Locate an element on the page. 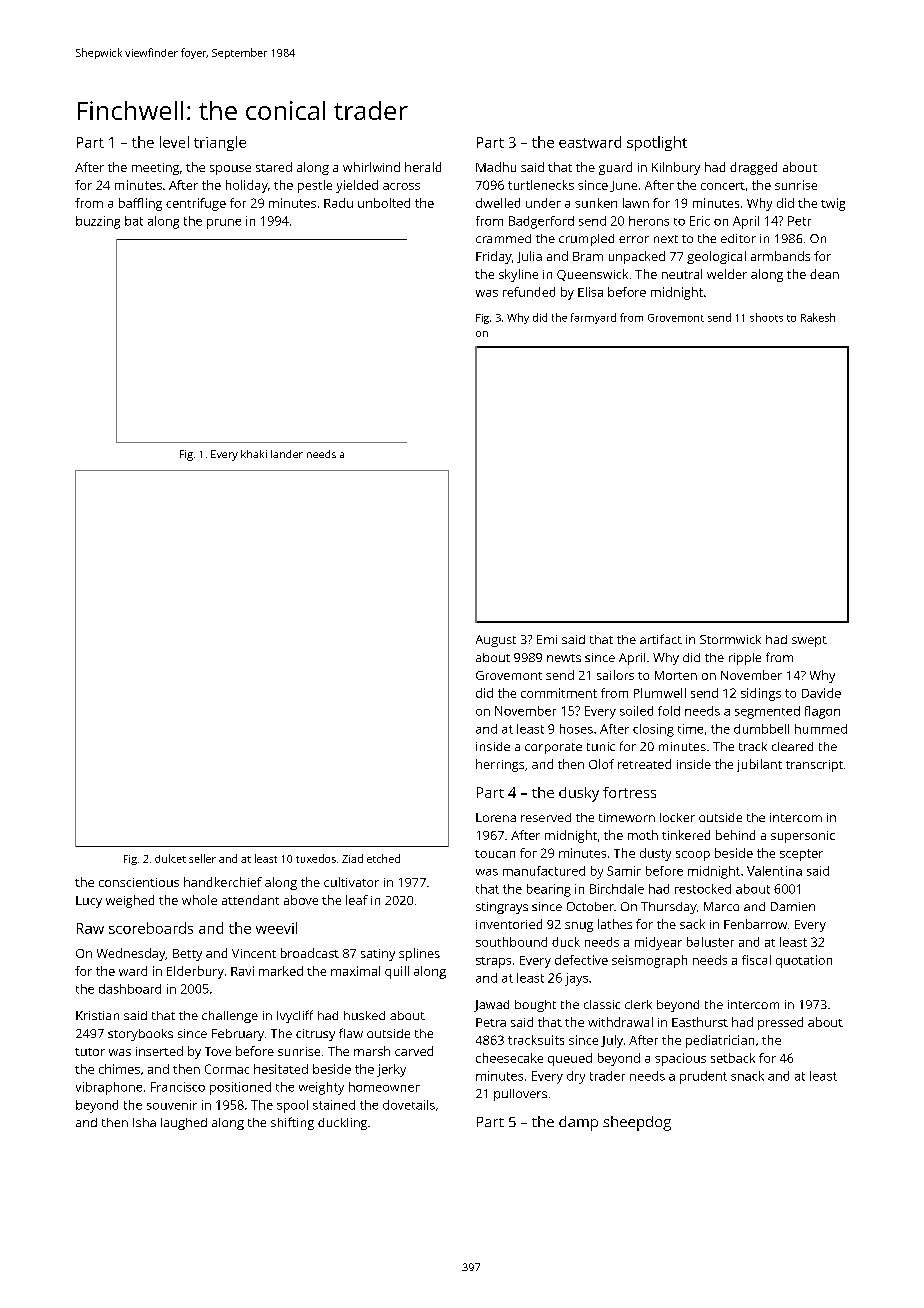 The image size is (924, 1308). spotlight is located at coordinates (657, 143).
